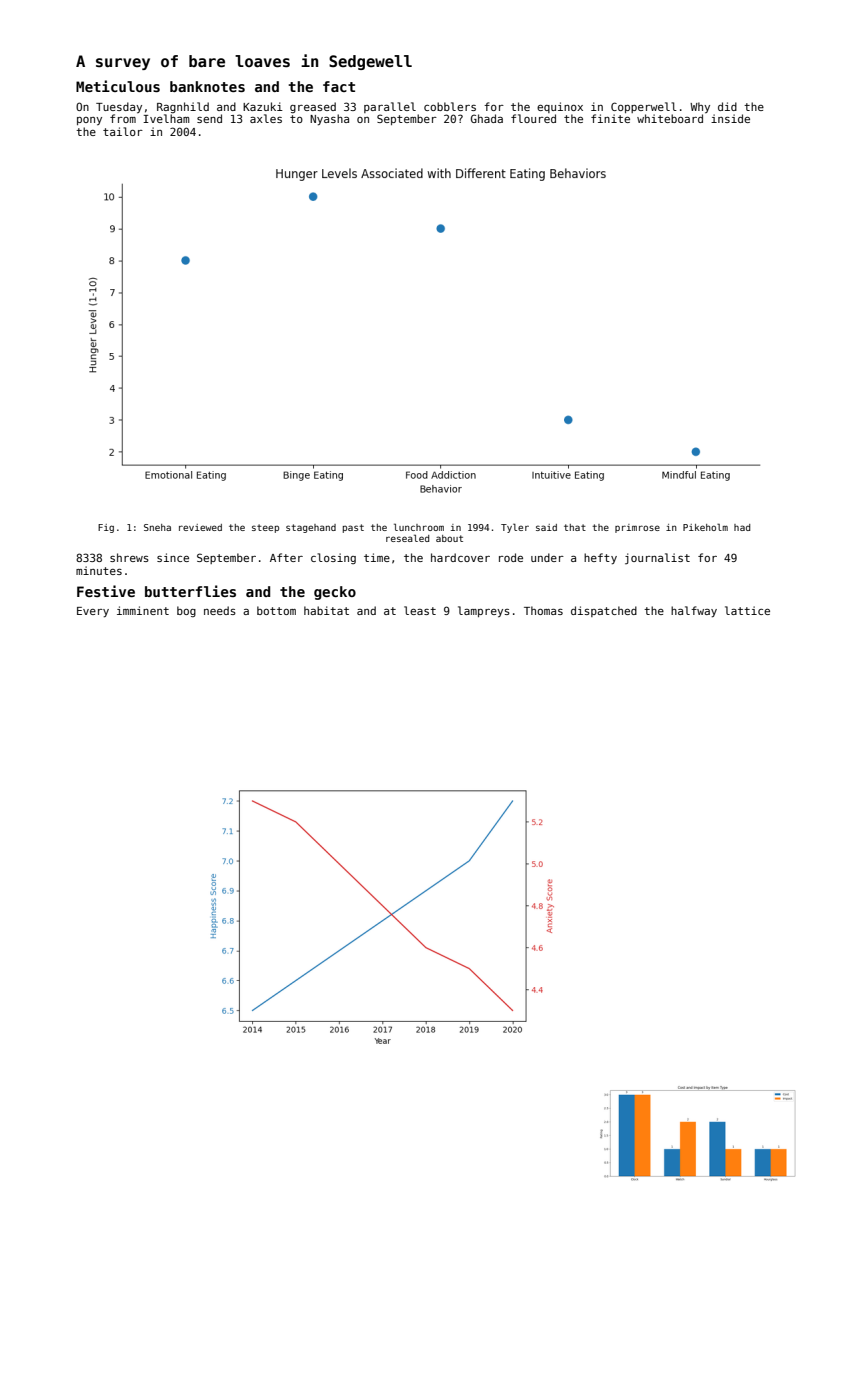  What do you see at coordinates (670, 118) in the screenshot?
I see `whiteboard` at bounding box center [670, 118].
